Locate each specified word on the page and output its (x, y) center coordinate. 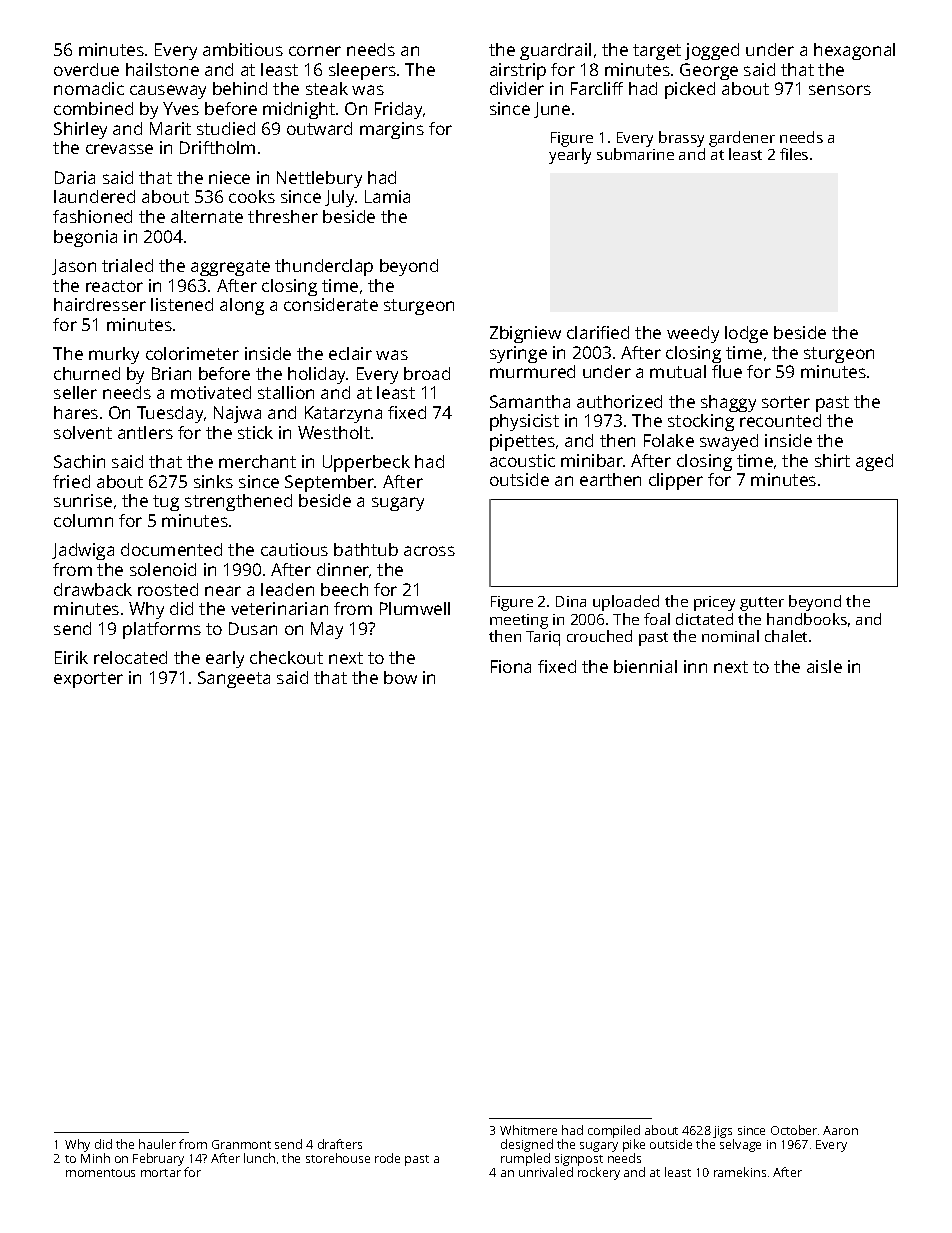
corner (315, 51)
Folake (669, 440)
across (429, 551)
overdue (86, 69)
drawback (93, 589)
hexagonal (854, 51)
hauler (157, 1144)
